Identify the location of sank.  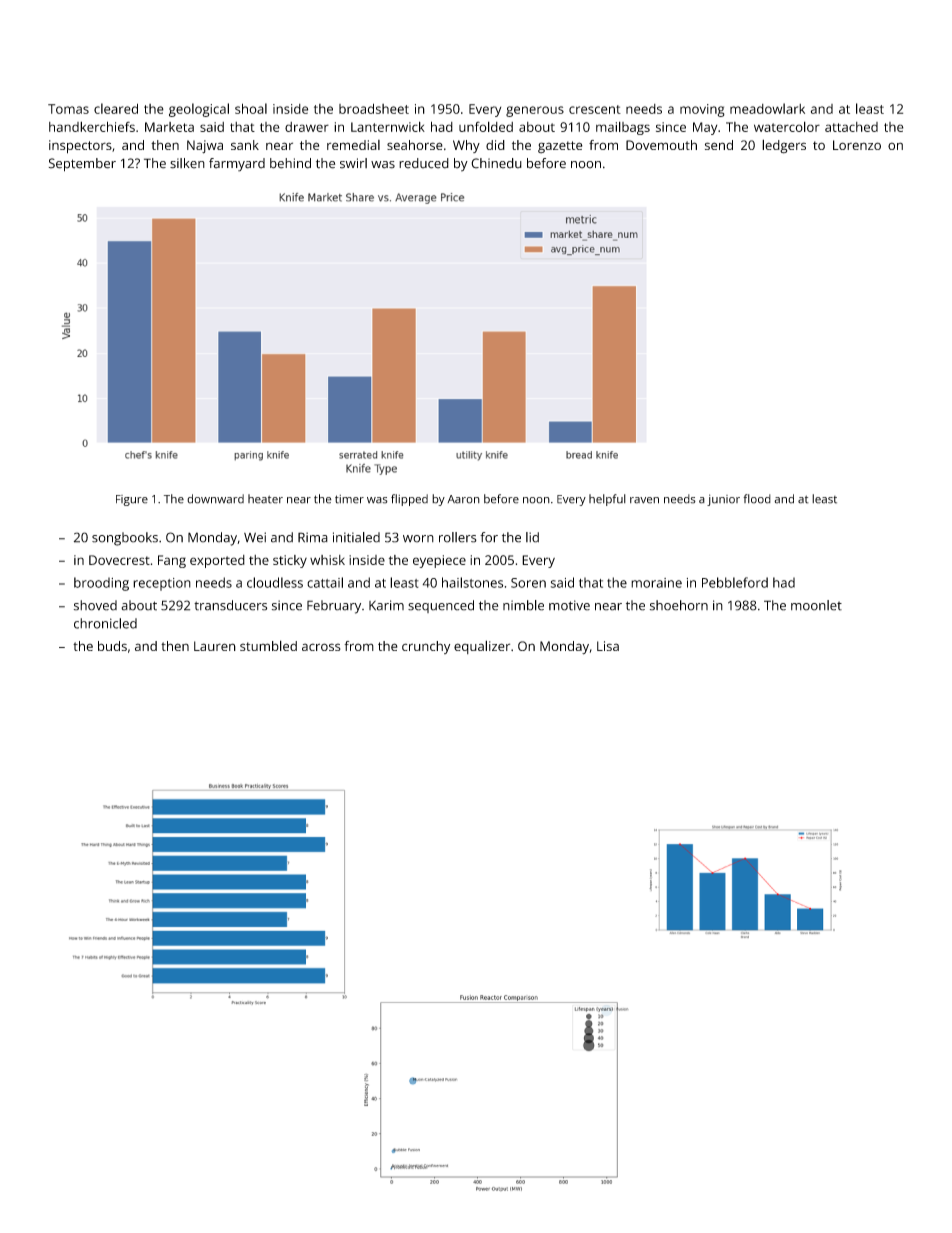
(245, 145).
